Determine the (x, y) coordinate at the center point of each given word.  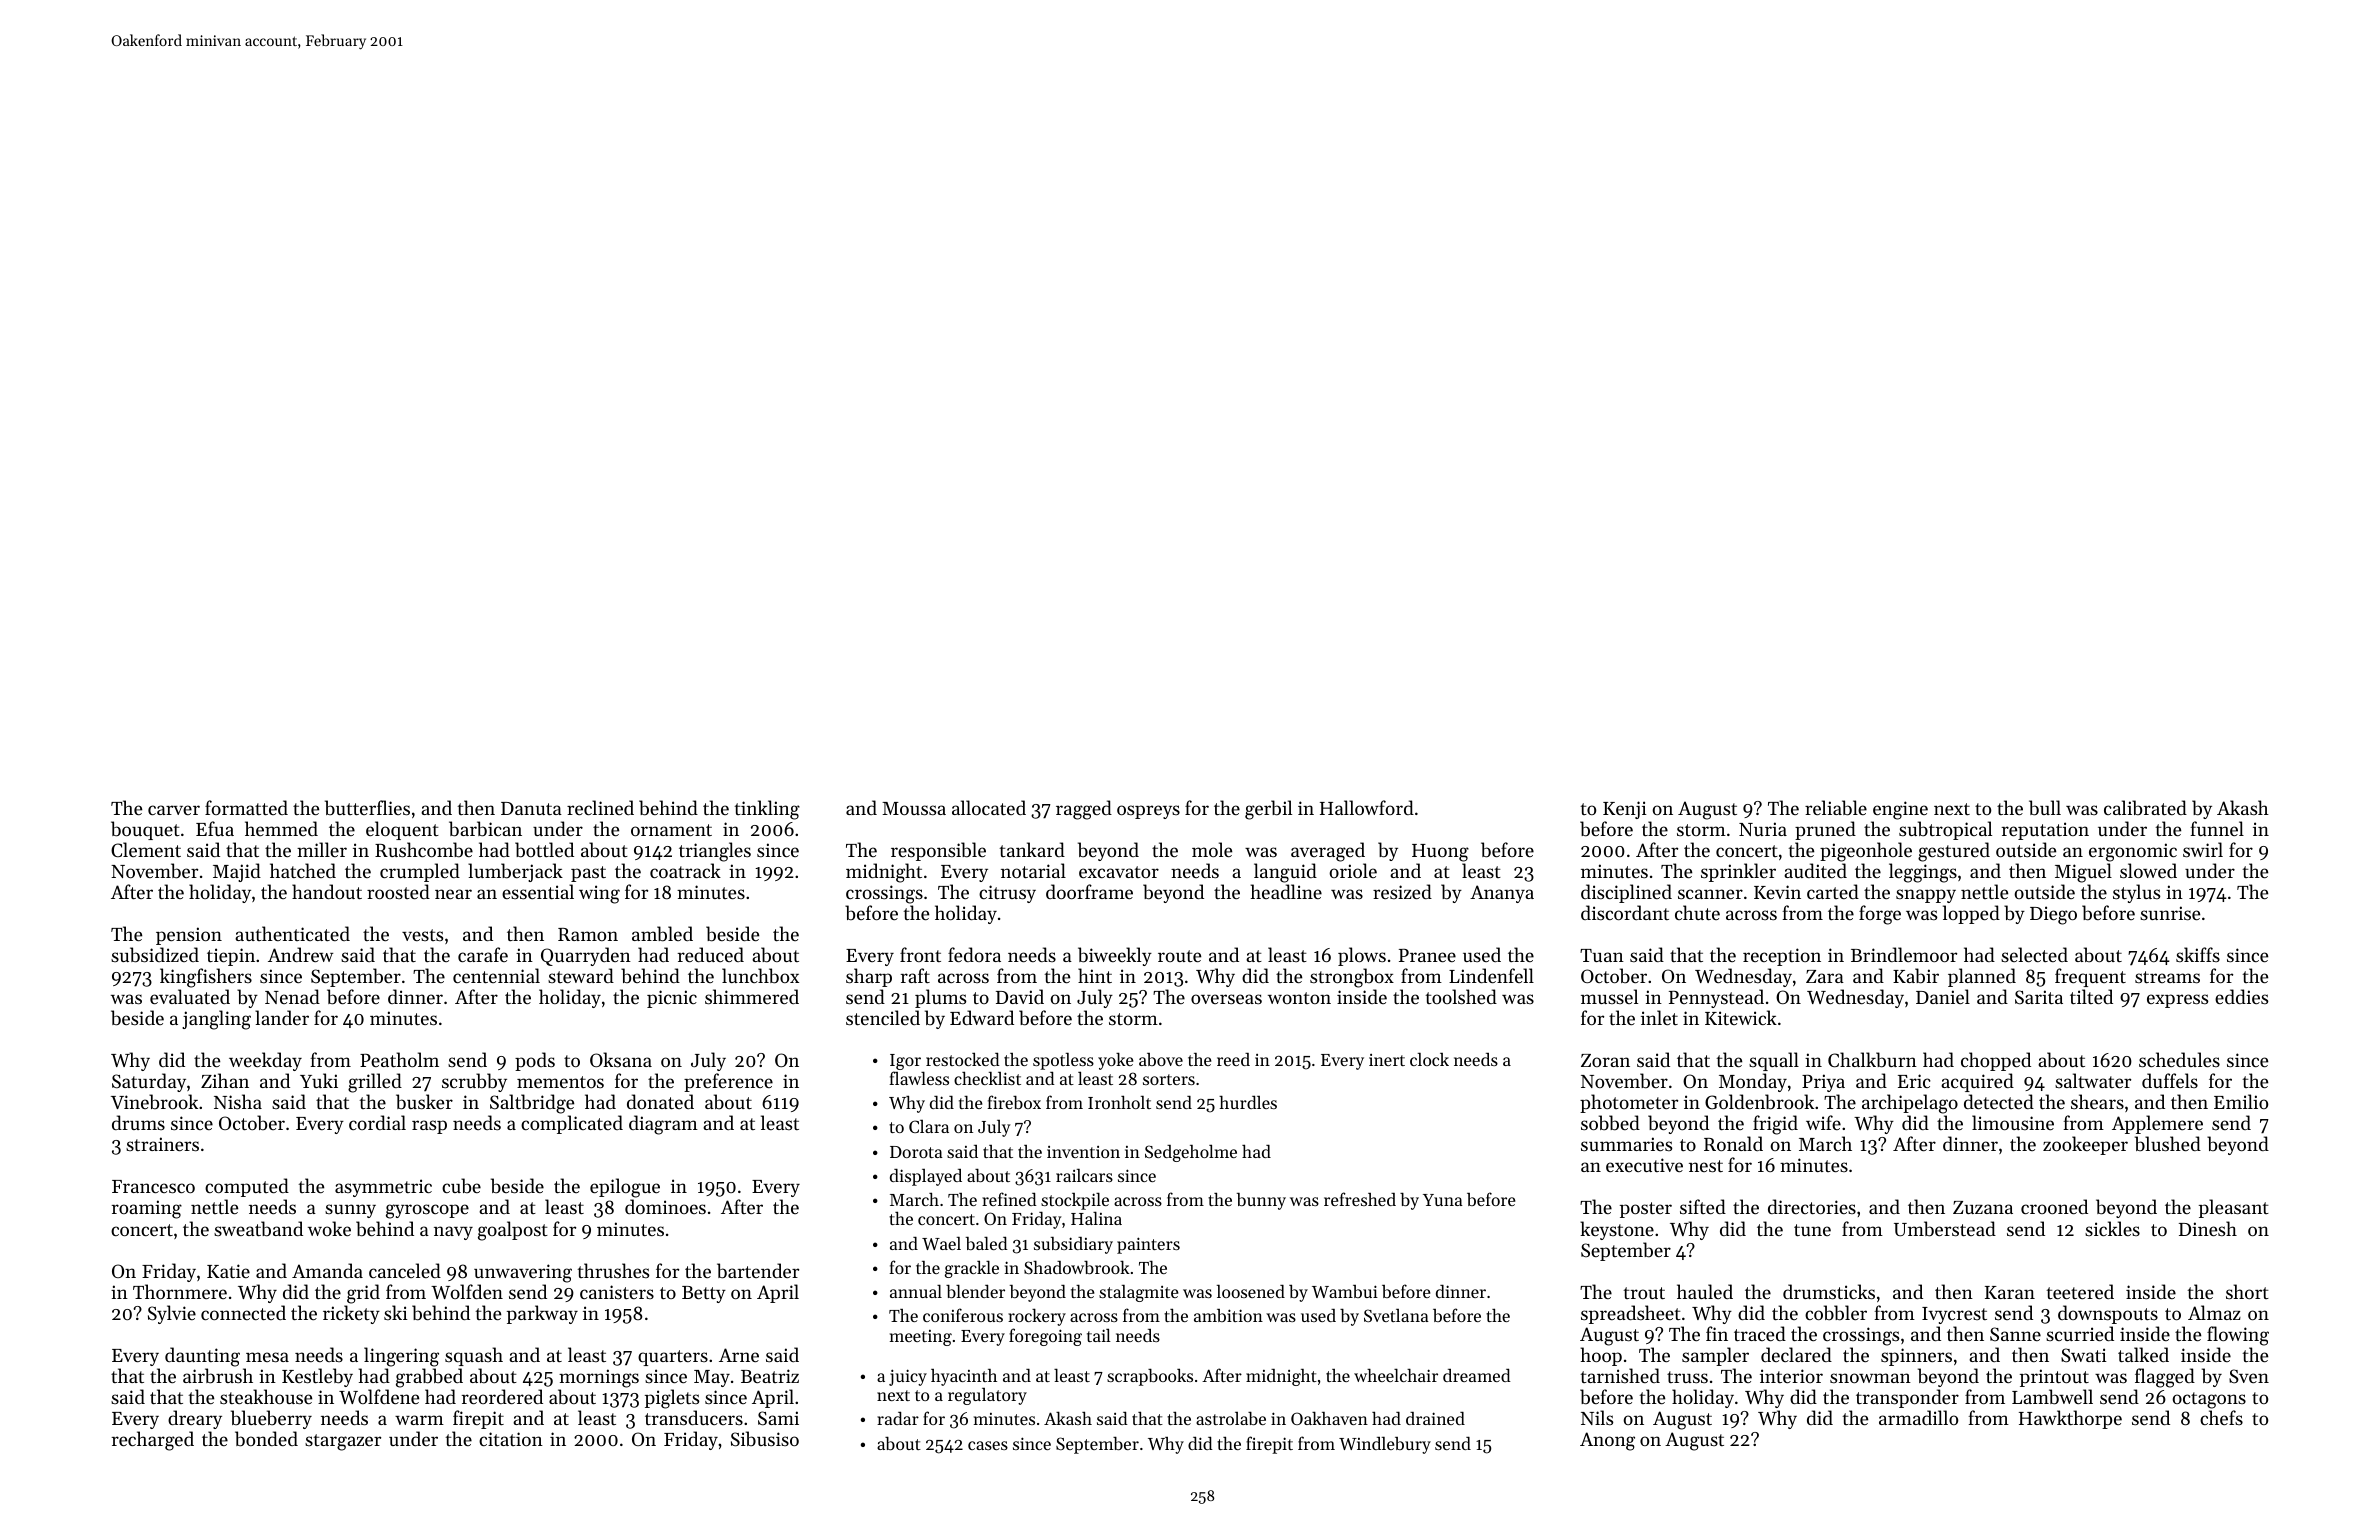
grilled (375, 1083)
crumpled (420, 872)
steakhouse (266, 1396)
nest (1706, 1166)
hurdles (1248, 1102)
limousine (2013, 1122)
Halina (1096, 1218)
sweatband (258, 1229)
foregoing (1045, 1337)
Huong (1440, 853)
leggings (1923, 873)
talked (2143, 1354)
